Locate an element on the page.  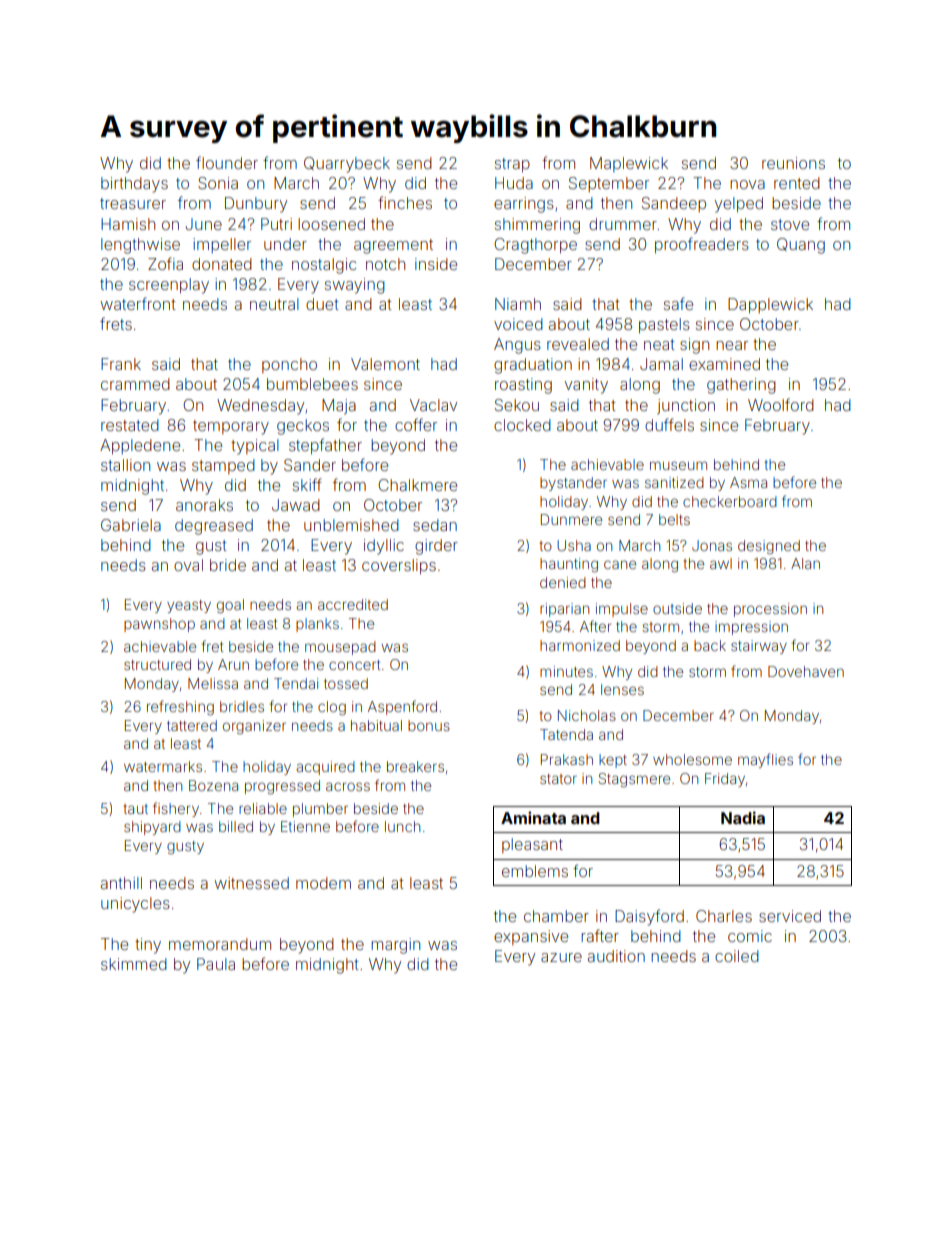
Huda is located at coordinates (514, 183).
